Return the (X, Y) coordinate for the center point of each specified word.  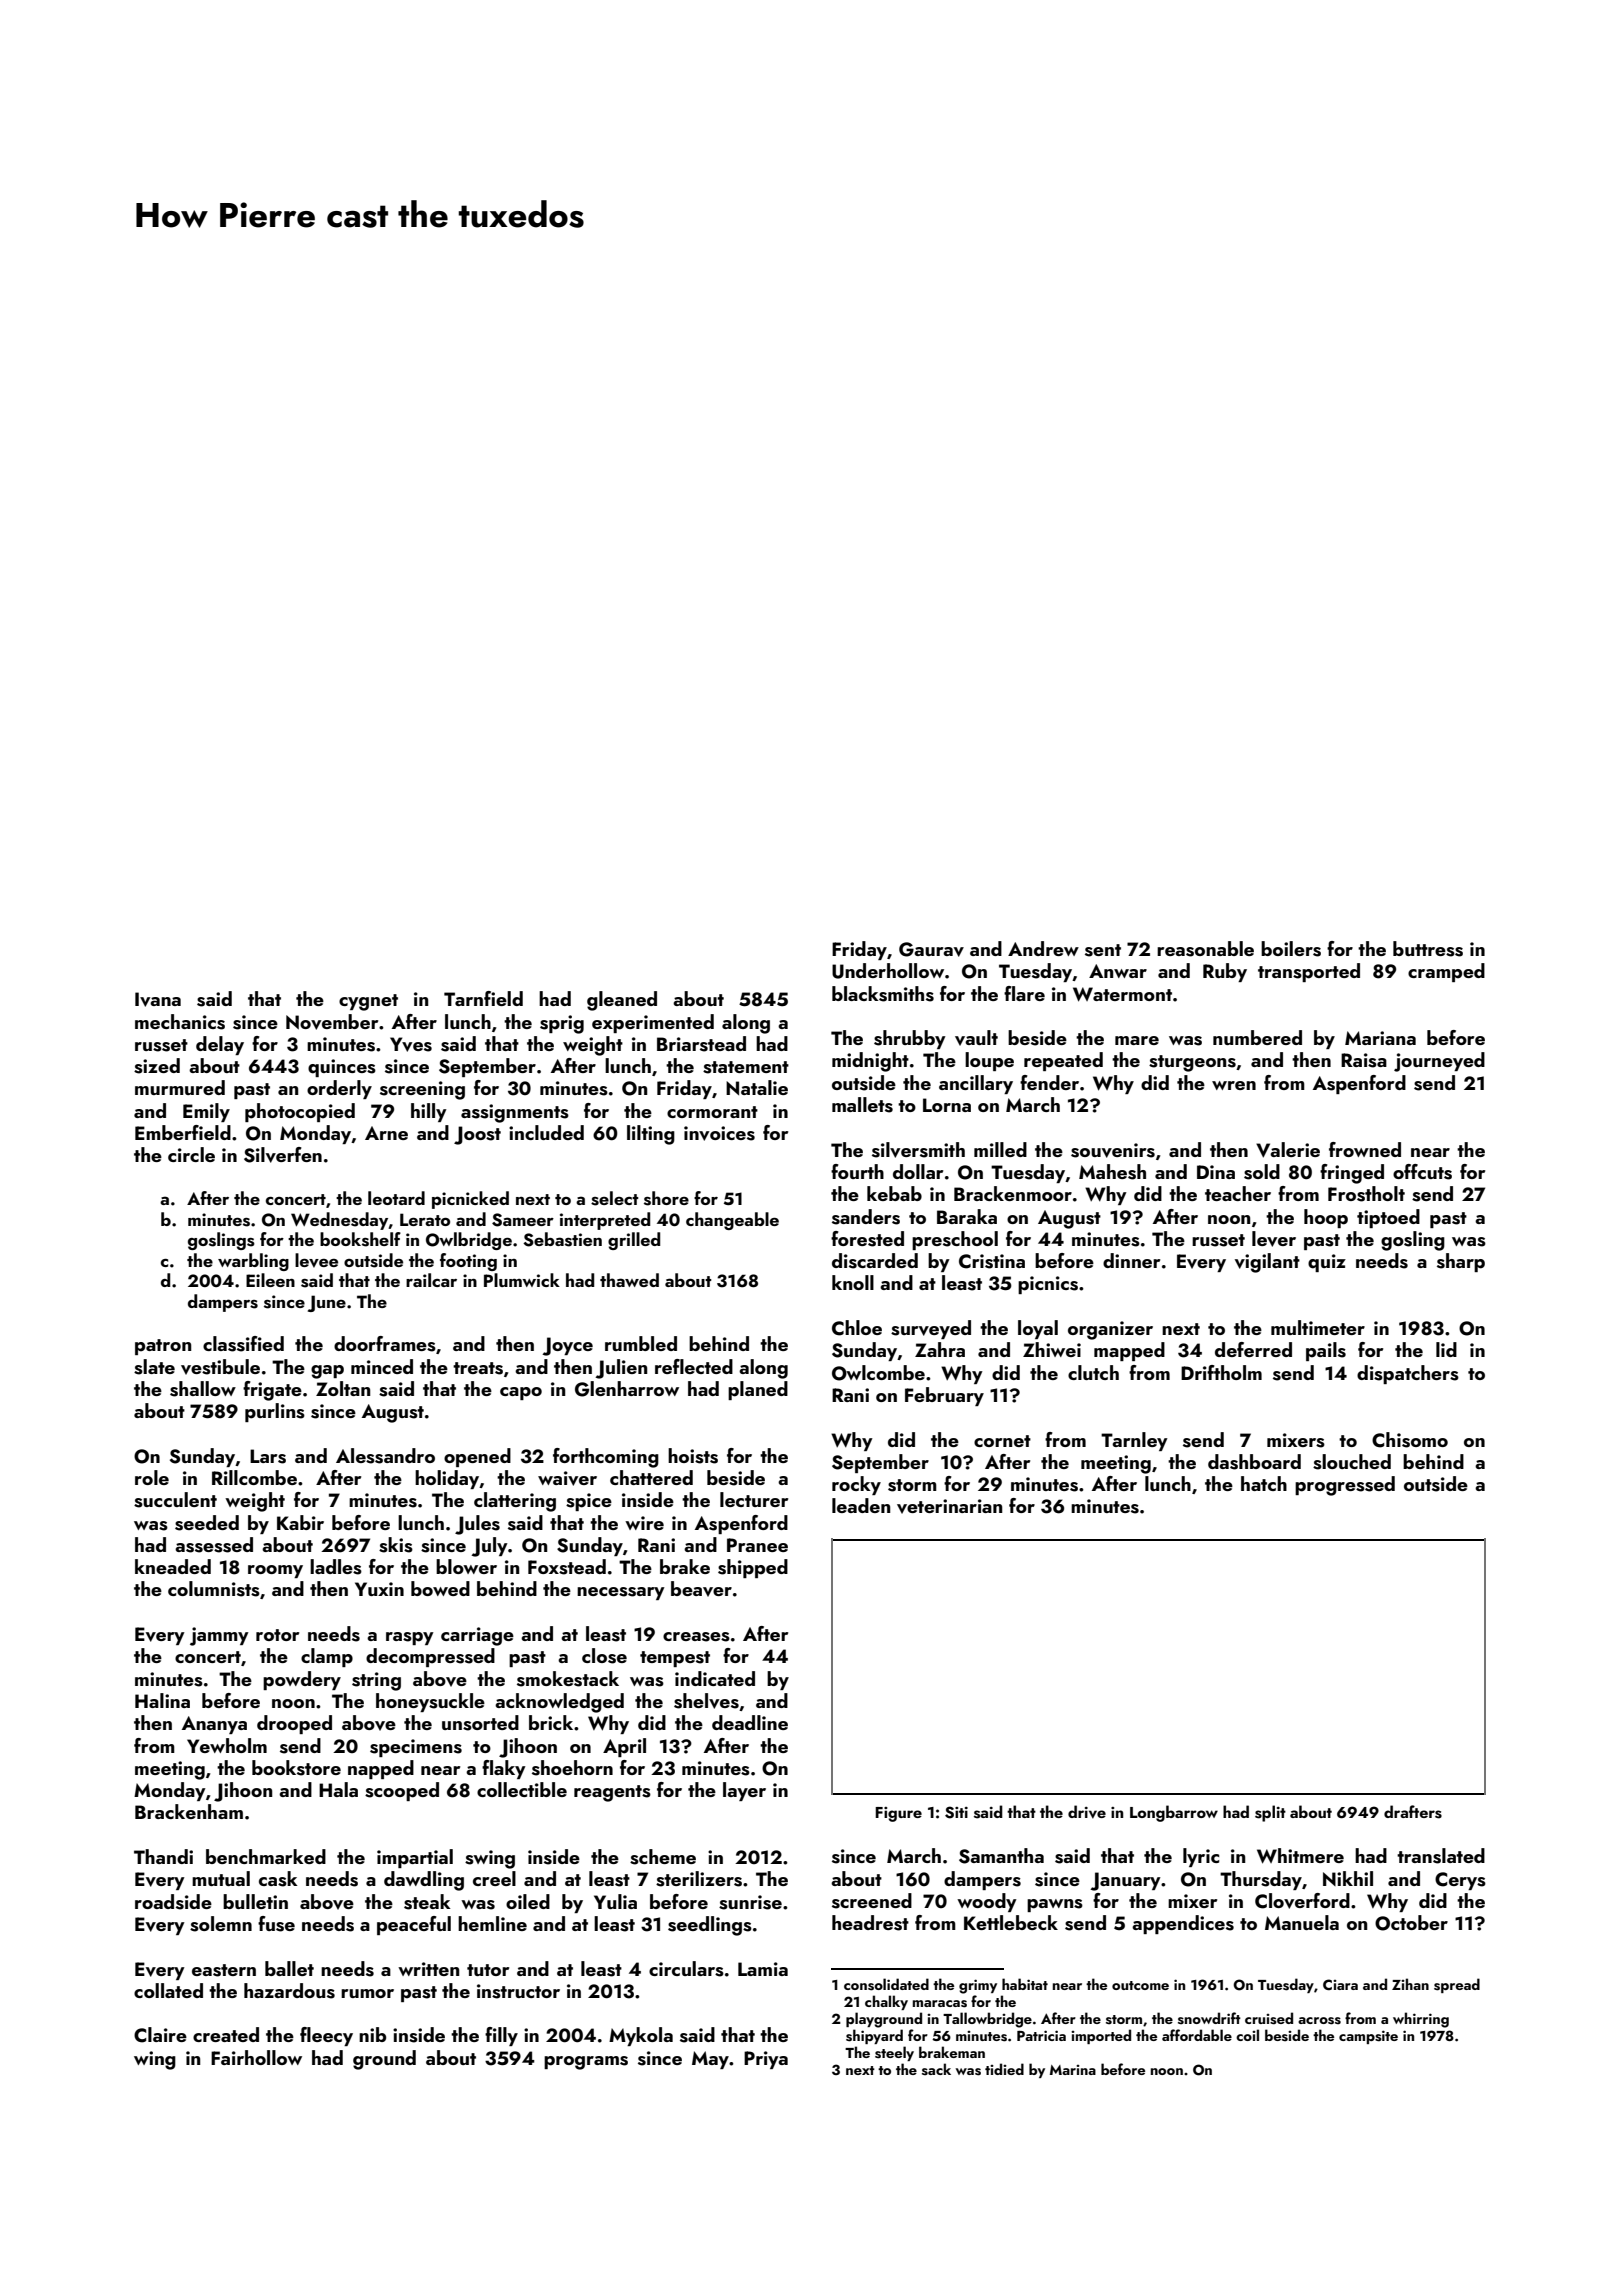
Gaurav (931, 949)
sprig (562, 1024)
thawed (629, 1280)
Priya (766, 2060)
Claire (160, 2035)
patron (163, 1347)
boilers (1291, 949)
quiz (1327, 1263)
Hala (338, 1789)
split (1270, 1813)
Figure (898, 1814)
